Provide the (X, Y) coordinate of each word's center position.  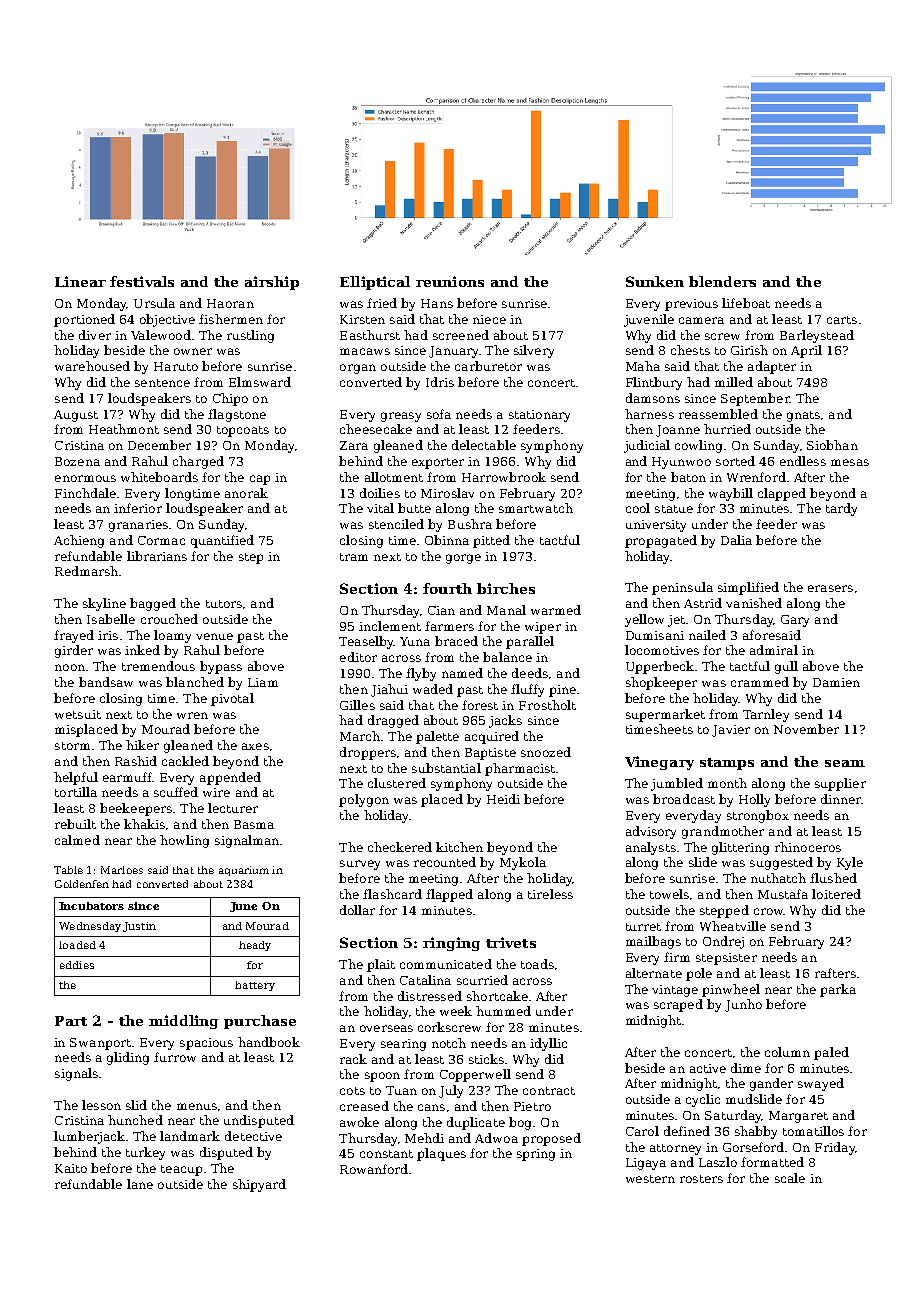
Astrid (703, 603)
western (650, 1179)
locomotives (662, 650)
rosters (701, 1179)
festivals (142, 281)
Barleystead (817, 336)
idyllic (548, 1044)
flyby (421, 674)
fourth (447, 588)
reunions (450, 281)
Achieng (79, 541)
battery (255, 986)
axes (255, 746)
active (708, 1068)
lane (140, 1184)
